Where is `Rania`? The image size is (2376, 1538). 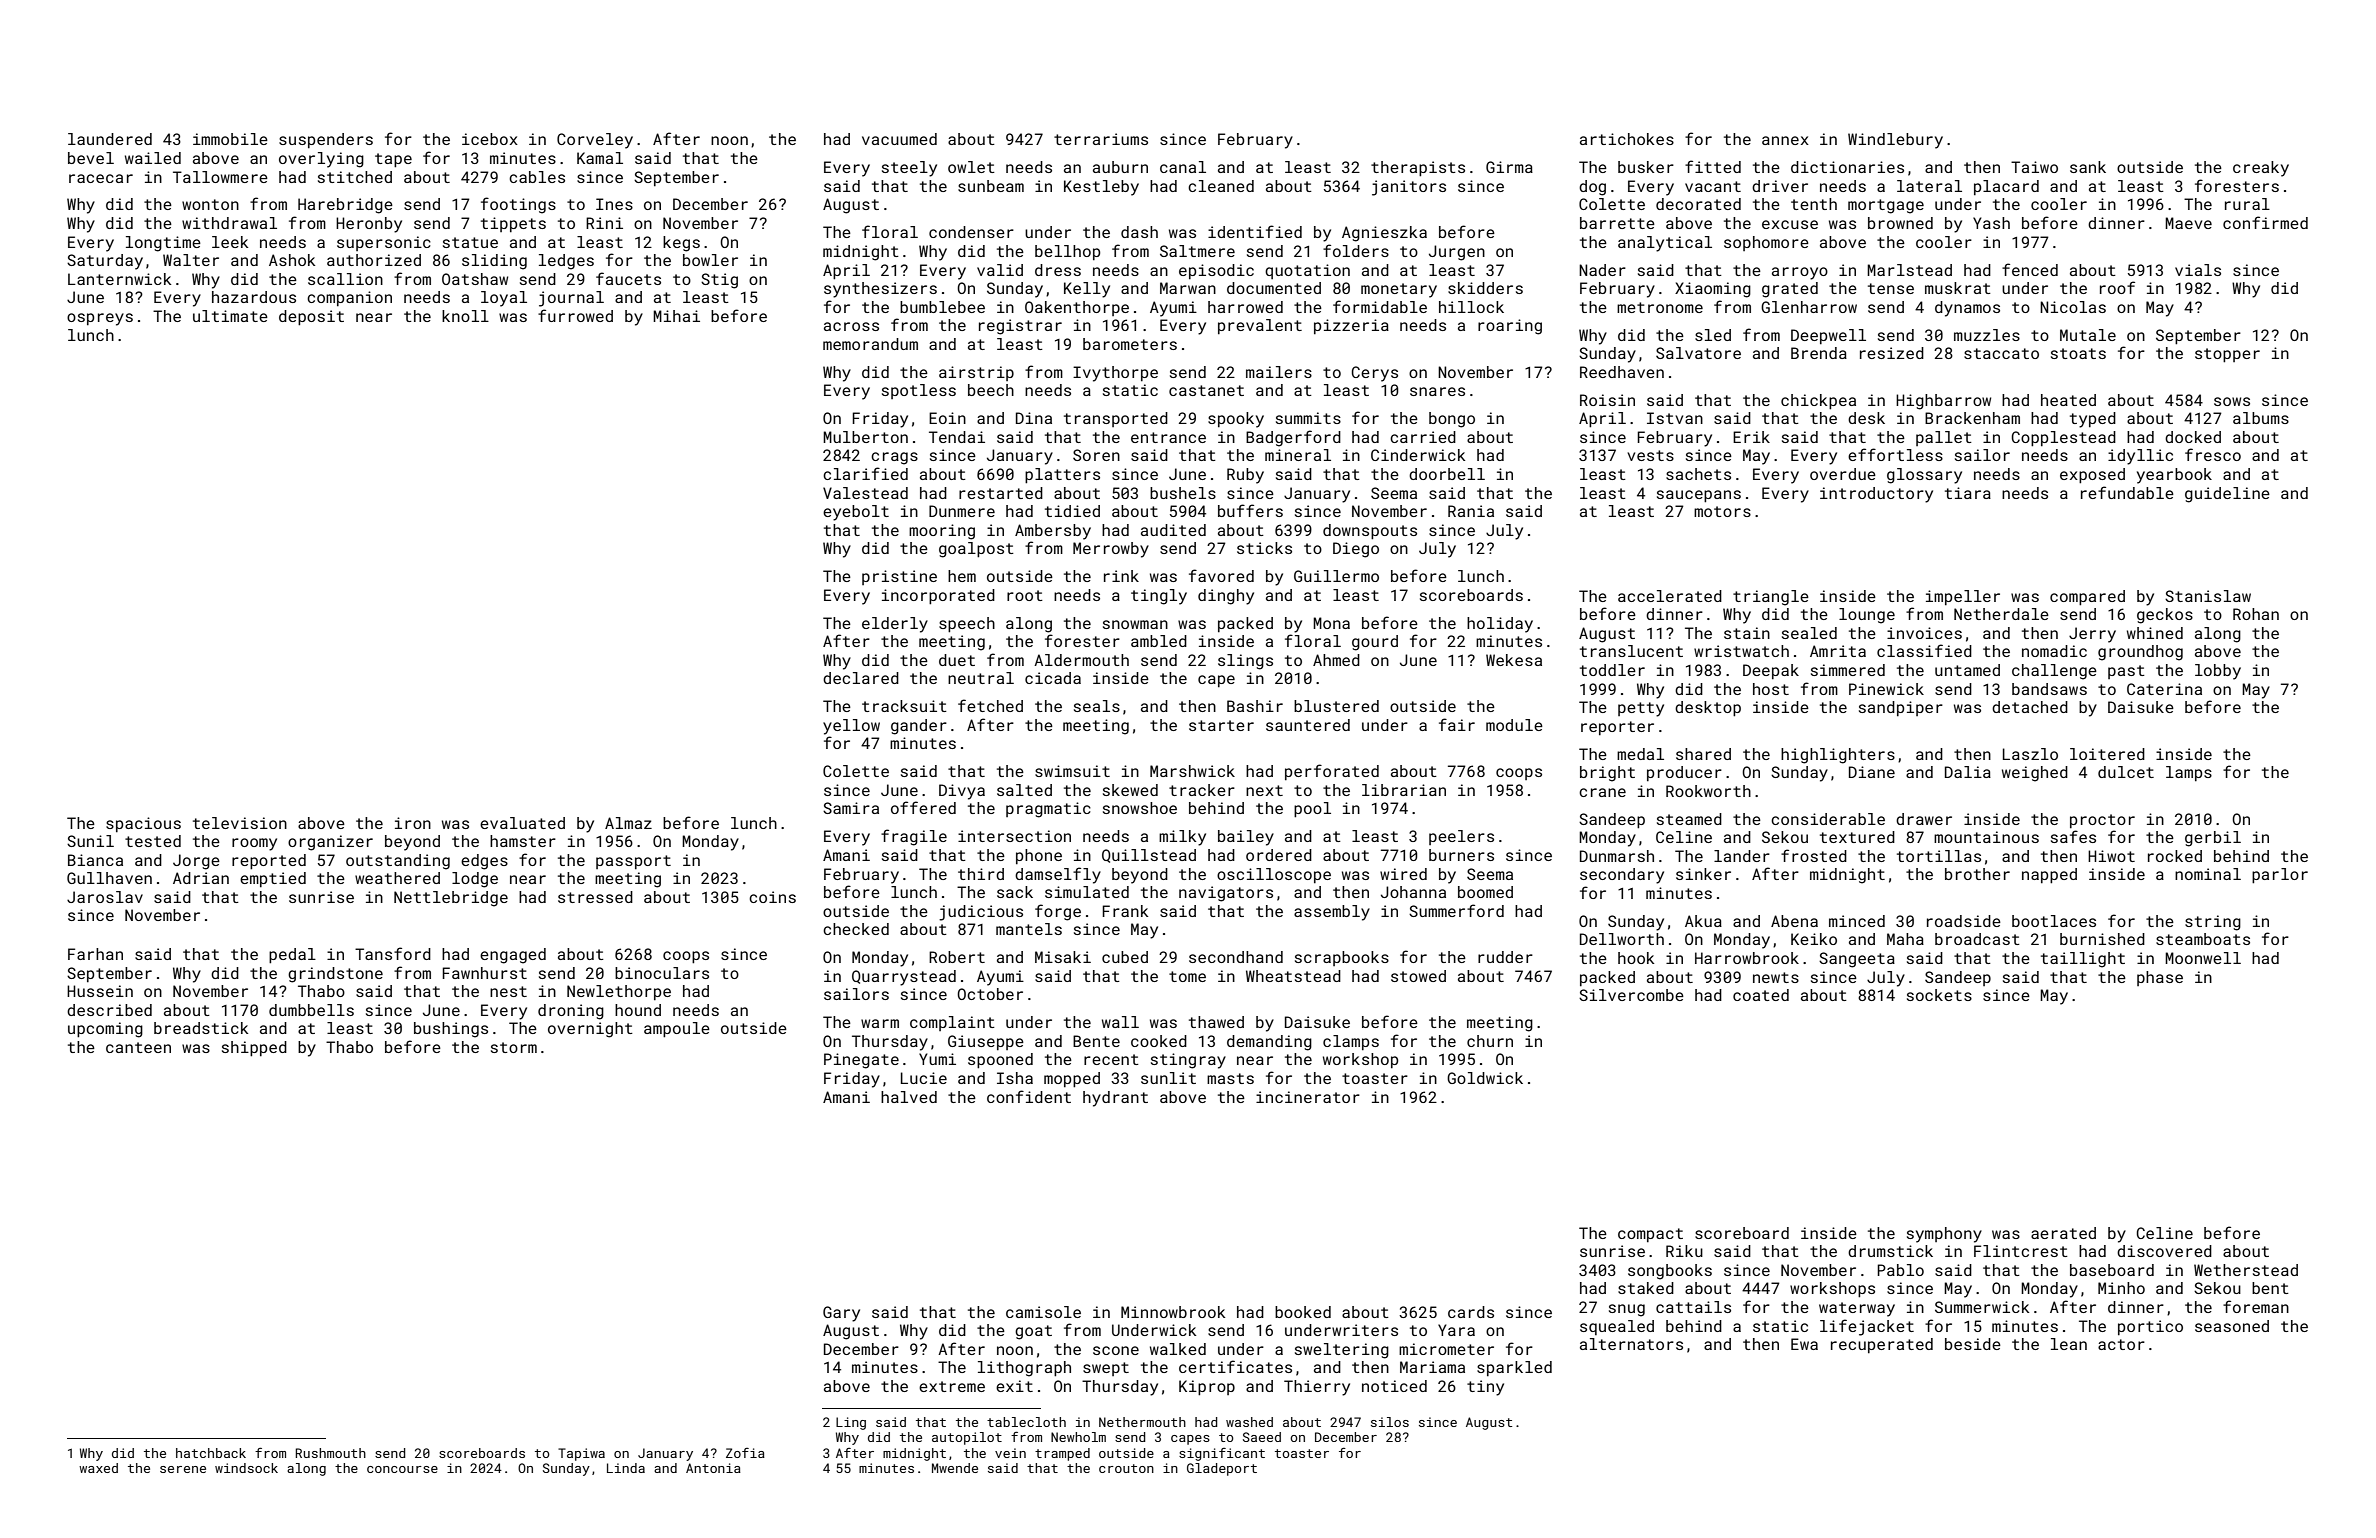
Rania is located at coordinates (1471, 511).
